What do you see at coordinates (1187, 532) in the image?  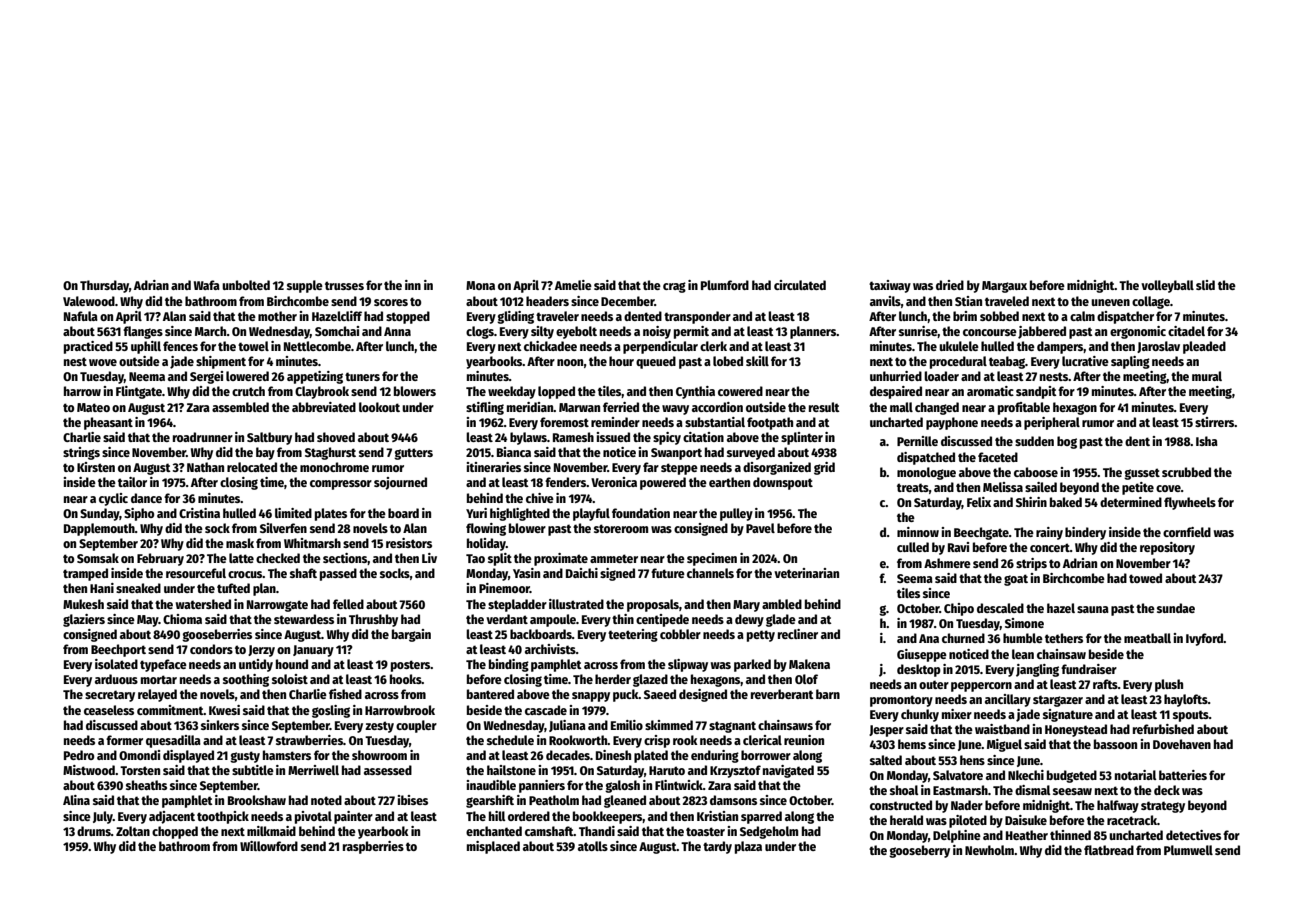 I see `cornfield` at bounding box center [1187, 532].
